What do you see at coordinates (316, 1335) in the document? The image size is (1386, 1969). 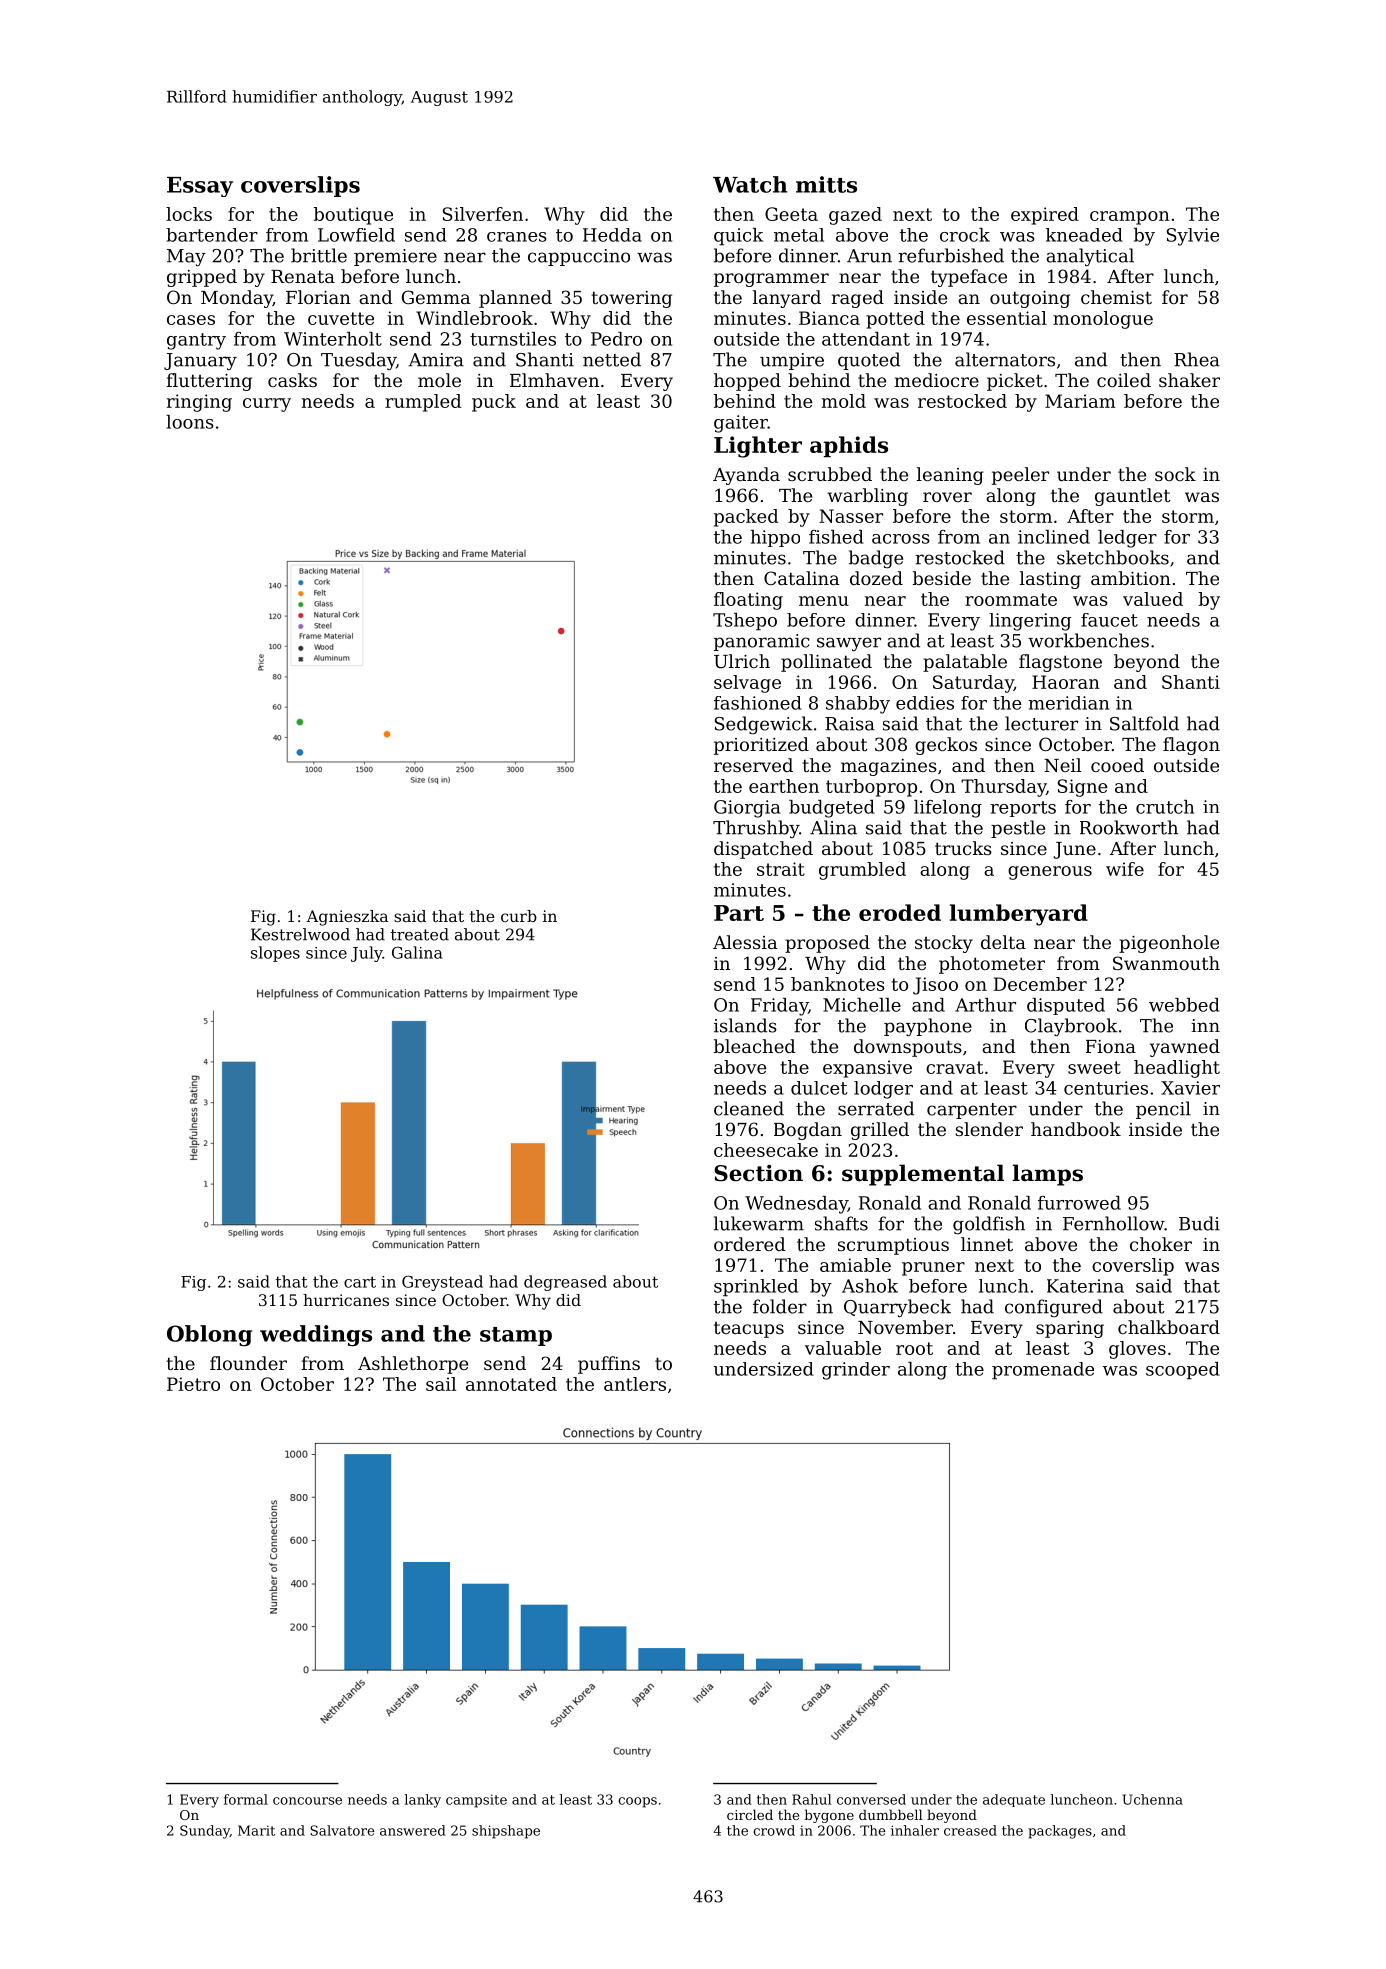 I see `weddings` at bounding box center [316, 1335].
